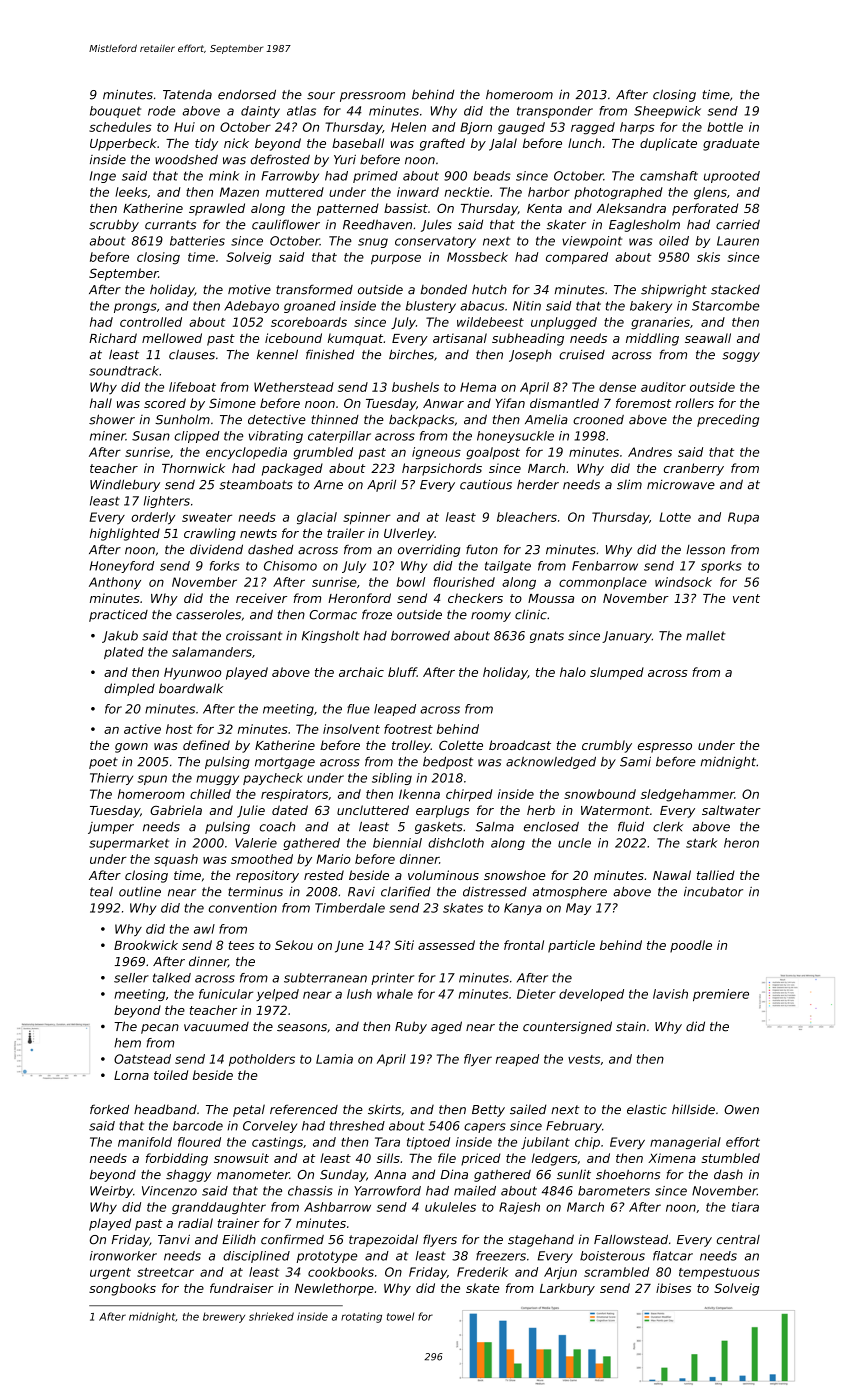 The width and height of the document is (849, 1400). I want to click on Windlebury, so click(125, 486).
